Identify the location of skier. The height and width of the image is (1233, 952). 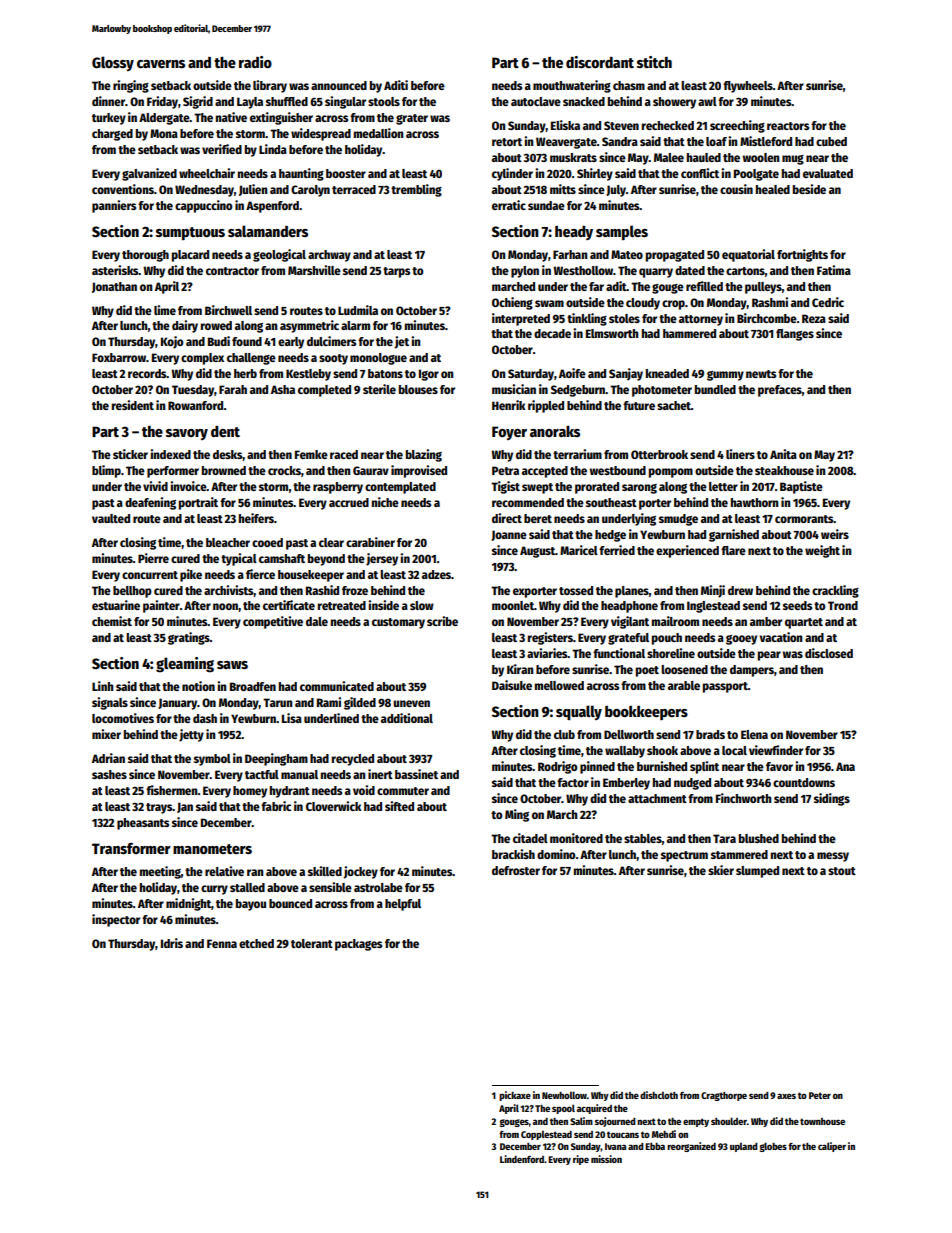
(721, 870).
